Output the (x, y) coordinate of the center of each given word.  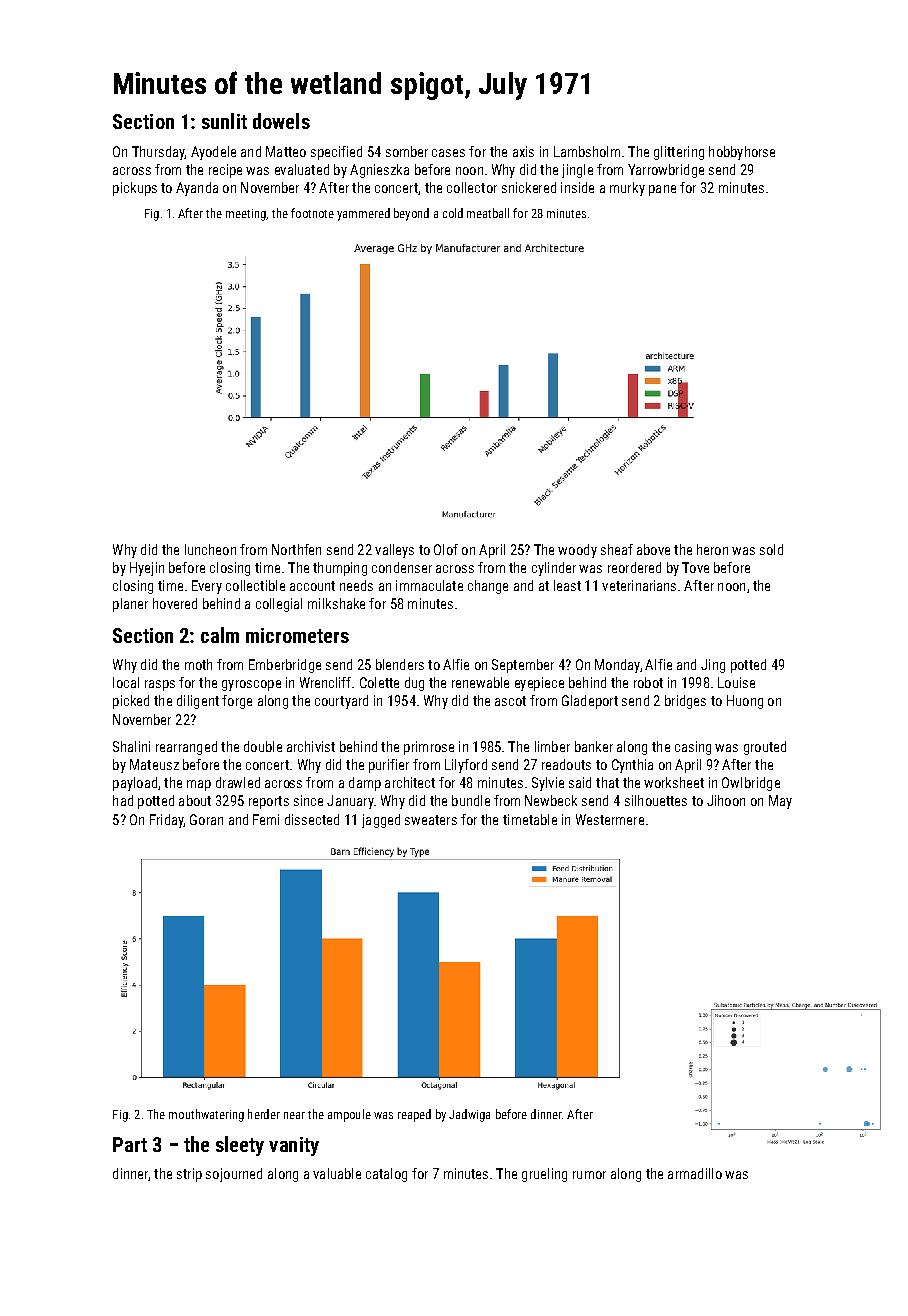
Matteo (286, 151)
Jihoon (726, 800)
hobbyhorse (742, 153)
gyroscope (251, 685)
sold (771, 549)
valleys (394, 551)
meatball (488, 213)
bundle (471, 800)
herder (264, 1114)
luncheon (210, 549)
